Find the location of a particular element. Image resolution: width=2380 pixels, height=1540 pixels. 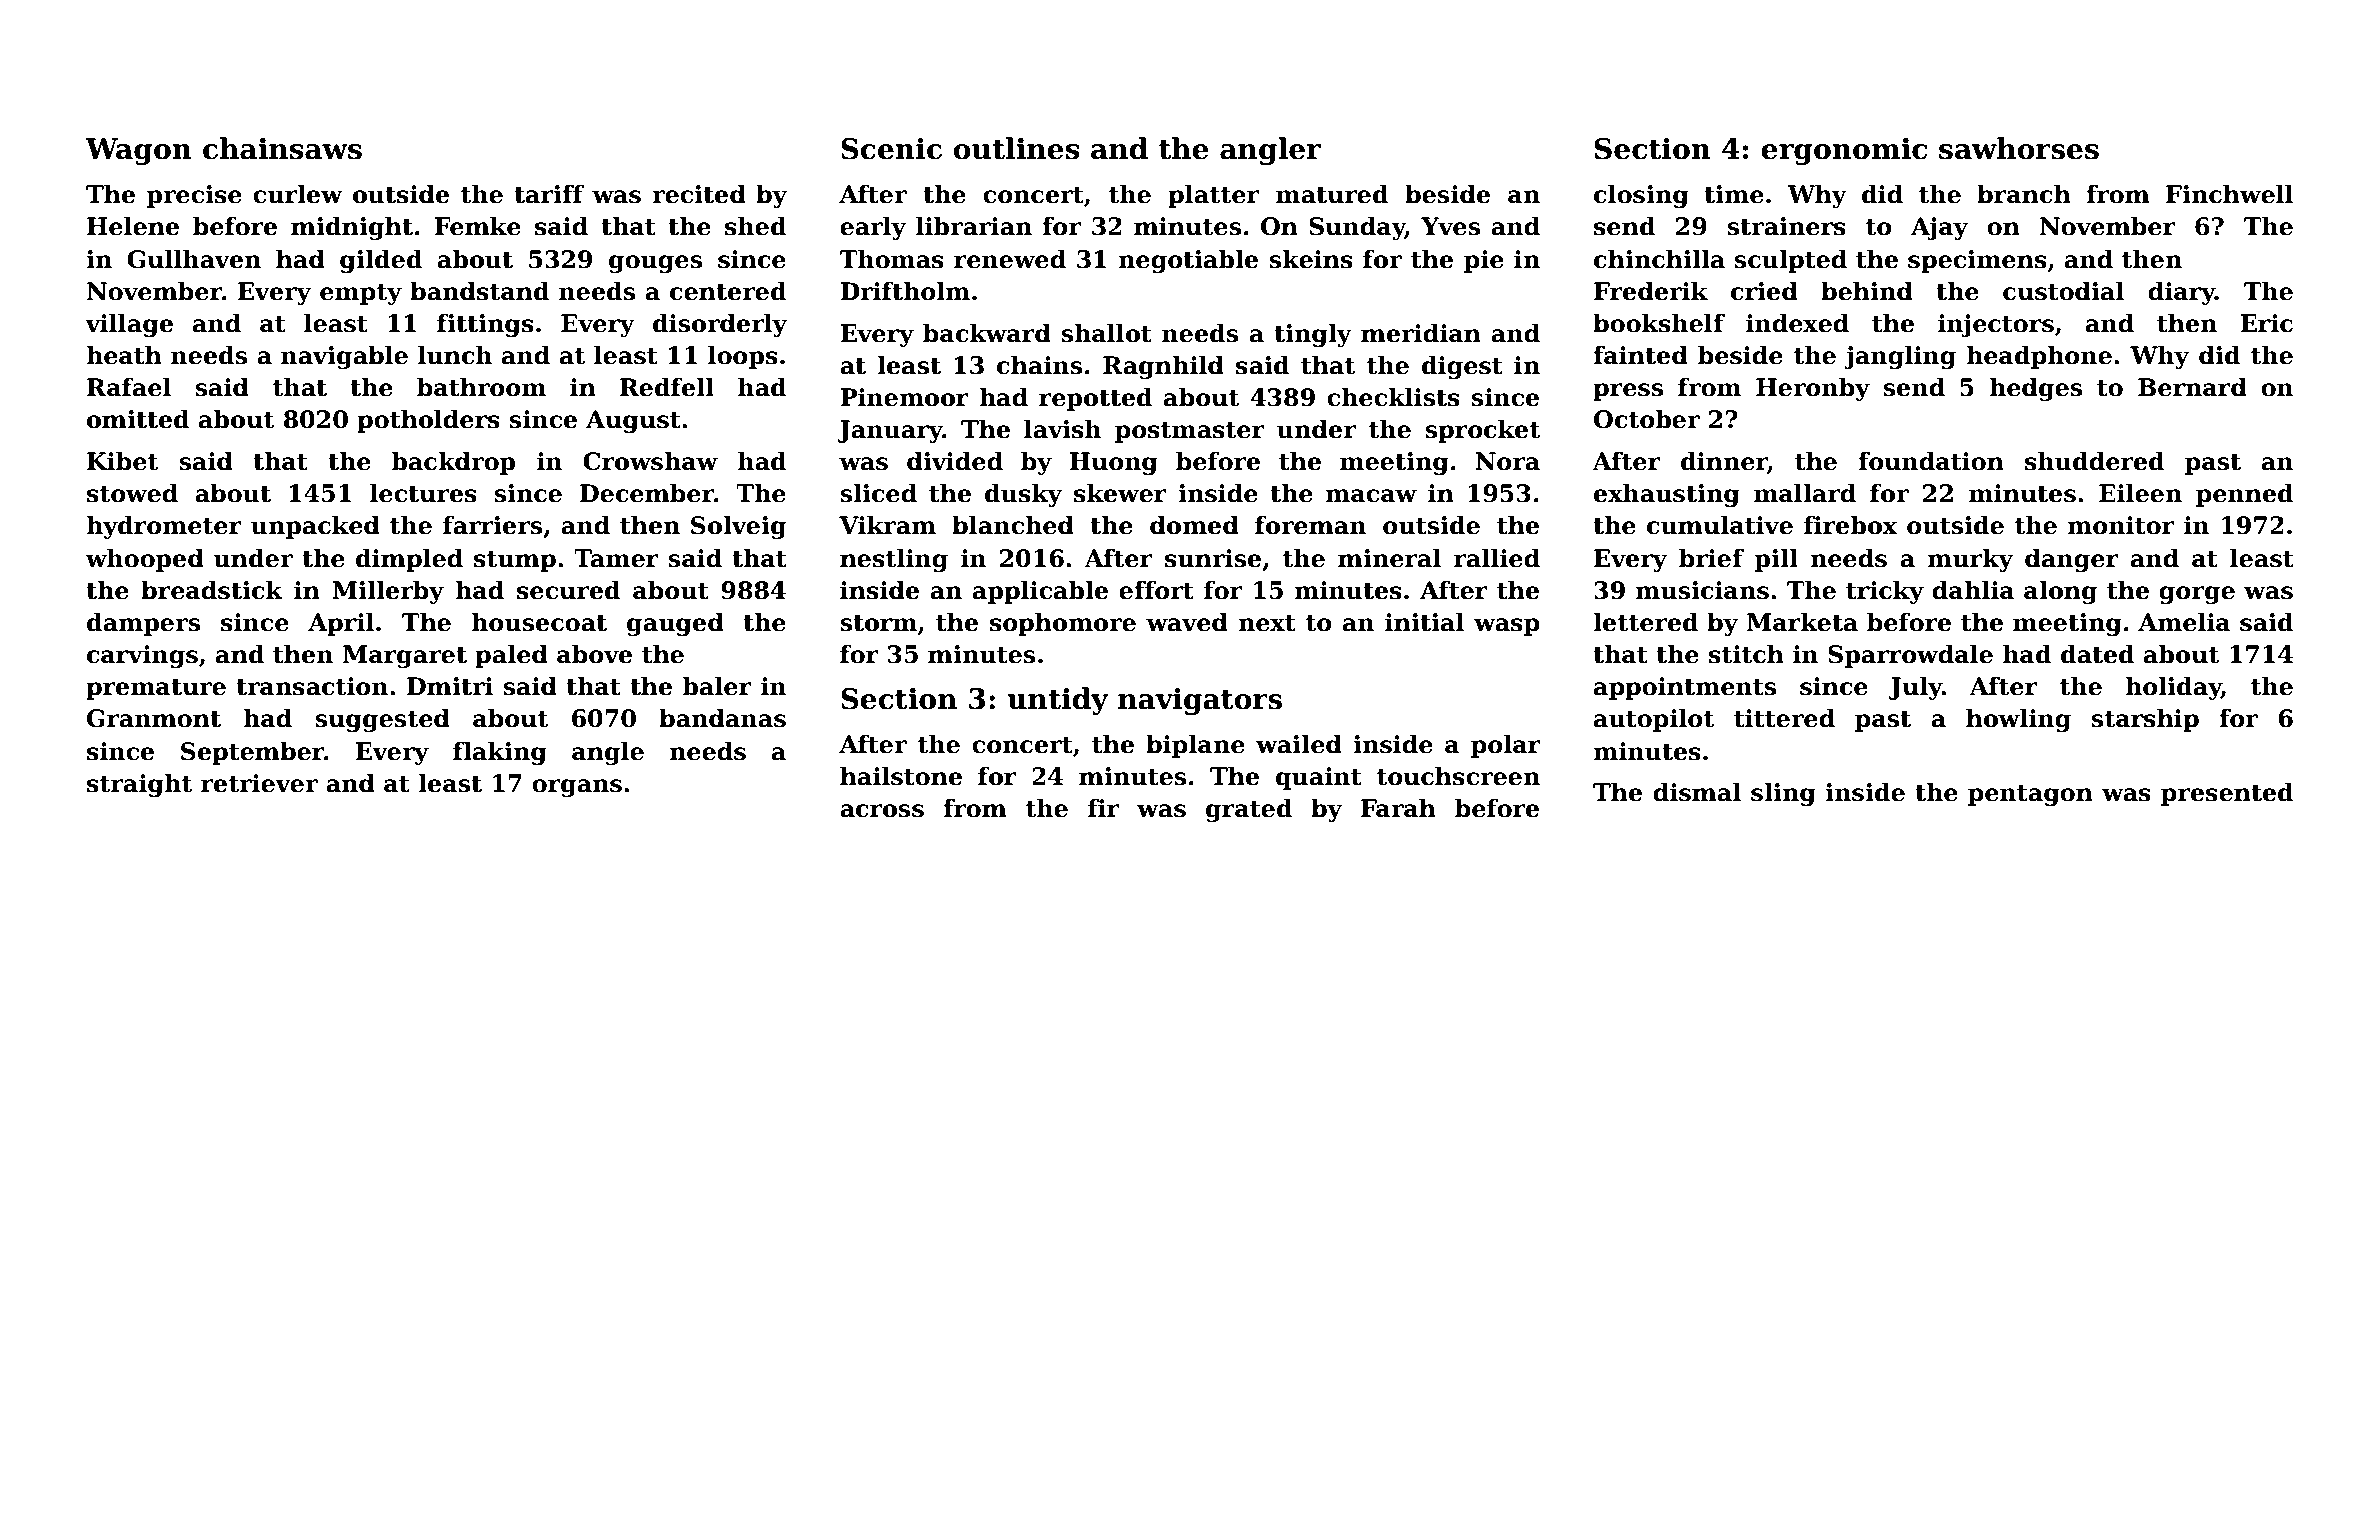

meridian is located at coordinates (1421, 333).
